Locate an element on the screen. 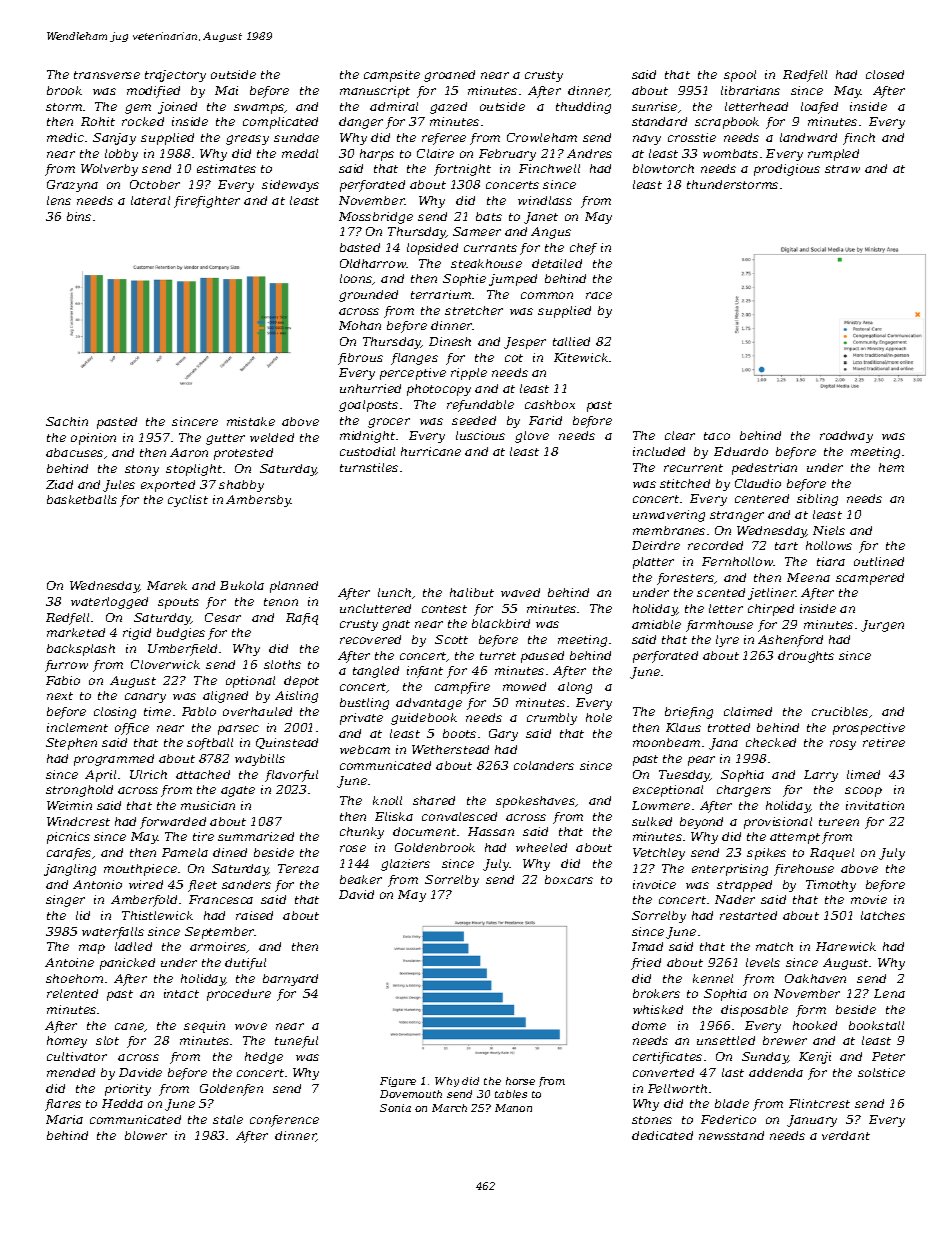  Pamela is located at coordinates (185, 852).
